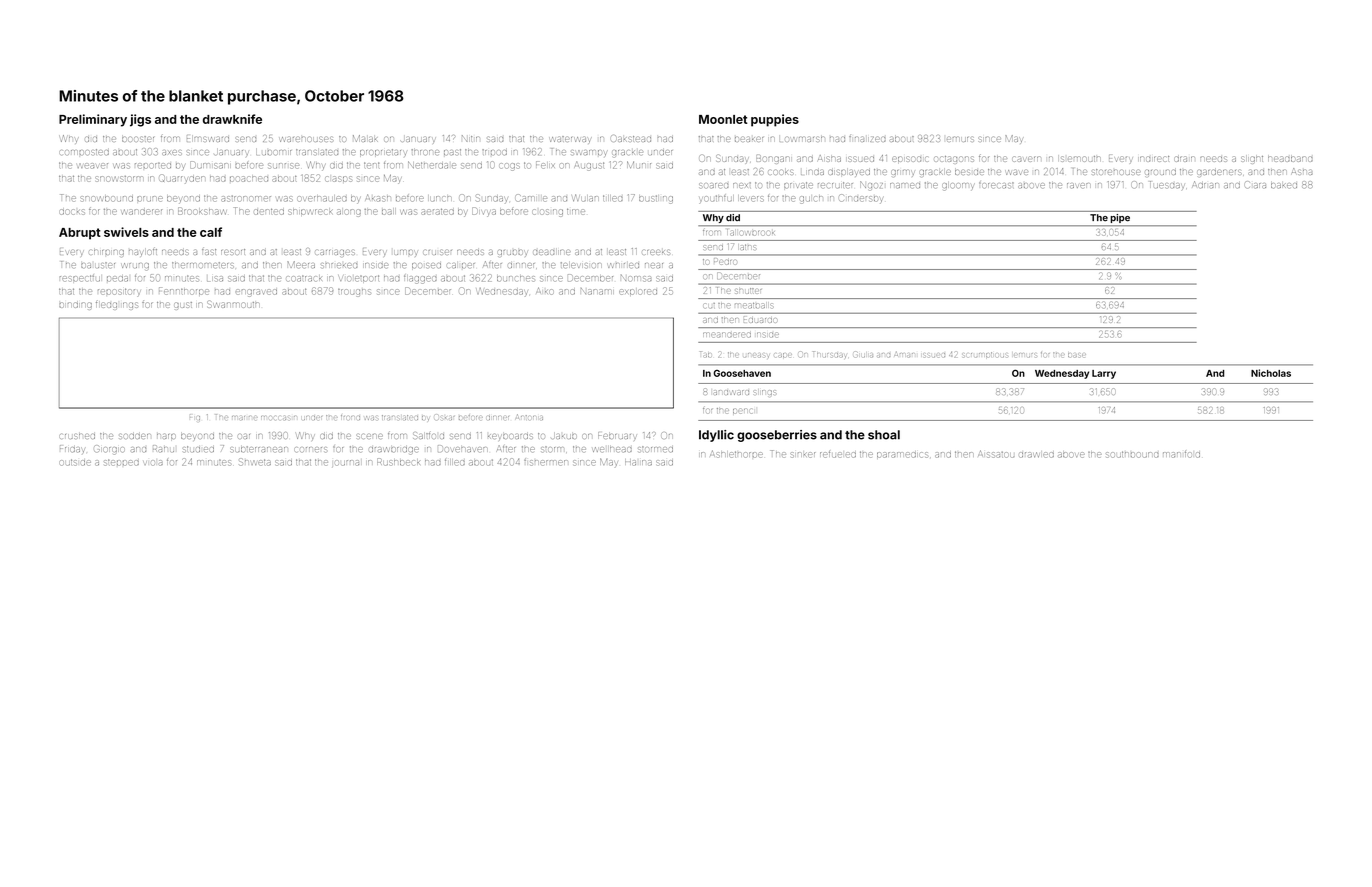  Describe the element at coordinates (273, 152) in the screenshot. I see `Lubomir` at that location.
